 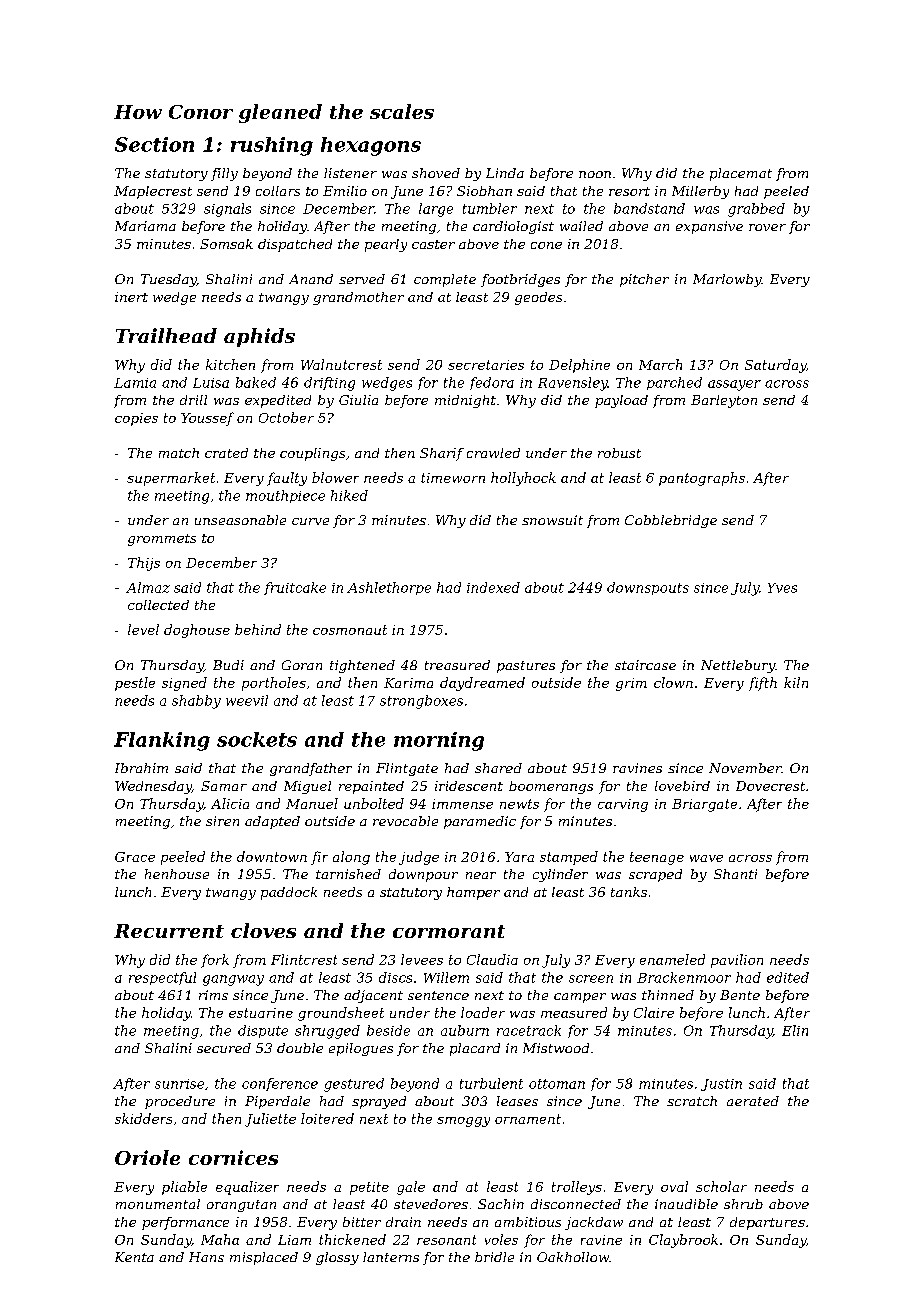 What do you see at coordinates (379, 1102) in the page?
I see `sprayed` at bounding box center [379, 1102].
